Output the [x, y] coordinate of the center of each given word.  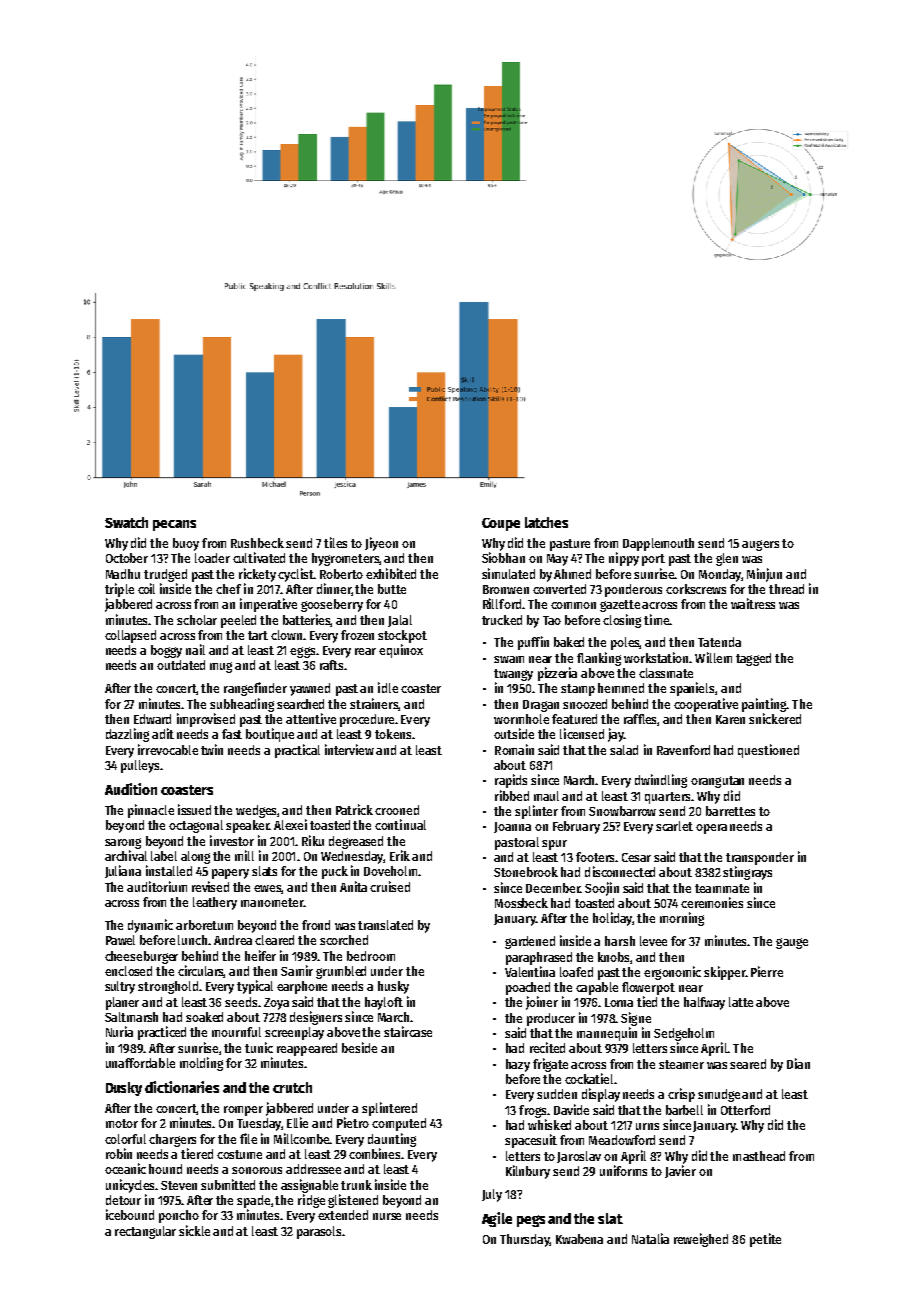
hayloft [384, 1003]
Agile [497, 1219]
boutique [270, 735]
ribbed [512, 795]
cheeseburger [141, 957]
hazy [518, 1065]
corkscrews [696, 589]
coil [146, 588]
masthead [759, 1156]
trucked [502, 620]
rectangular [145, 1232]
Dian [798, 1063]
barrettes [730, 811]
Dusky [124, 1089]
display [601, 1095]
